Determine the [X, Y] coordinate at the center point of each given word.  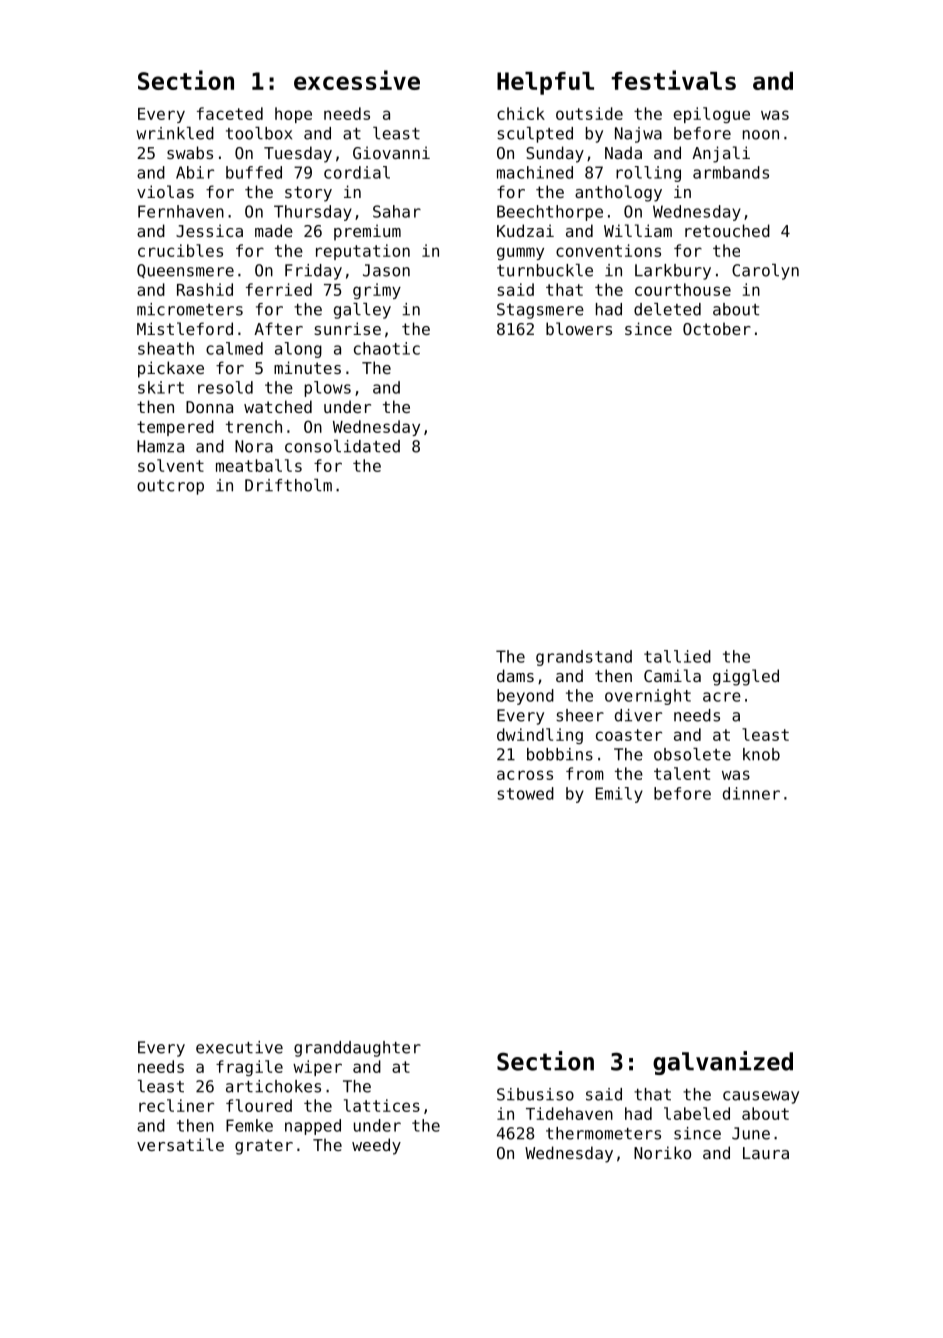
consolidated [342, 446]
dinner [751, 793]
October [717, 328]
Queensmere [185, 271]
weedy [376, 1146]
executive [239, 1047]
